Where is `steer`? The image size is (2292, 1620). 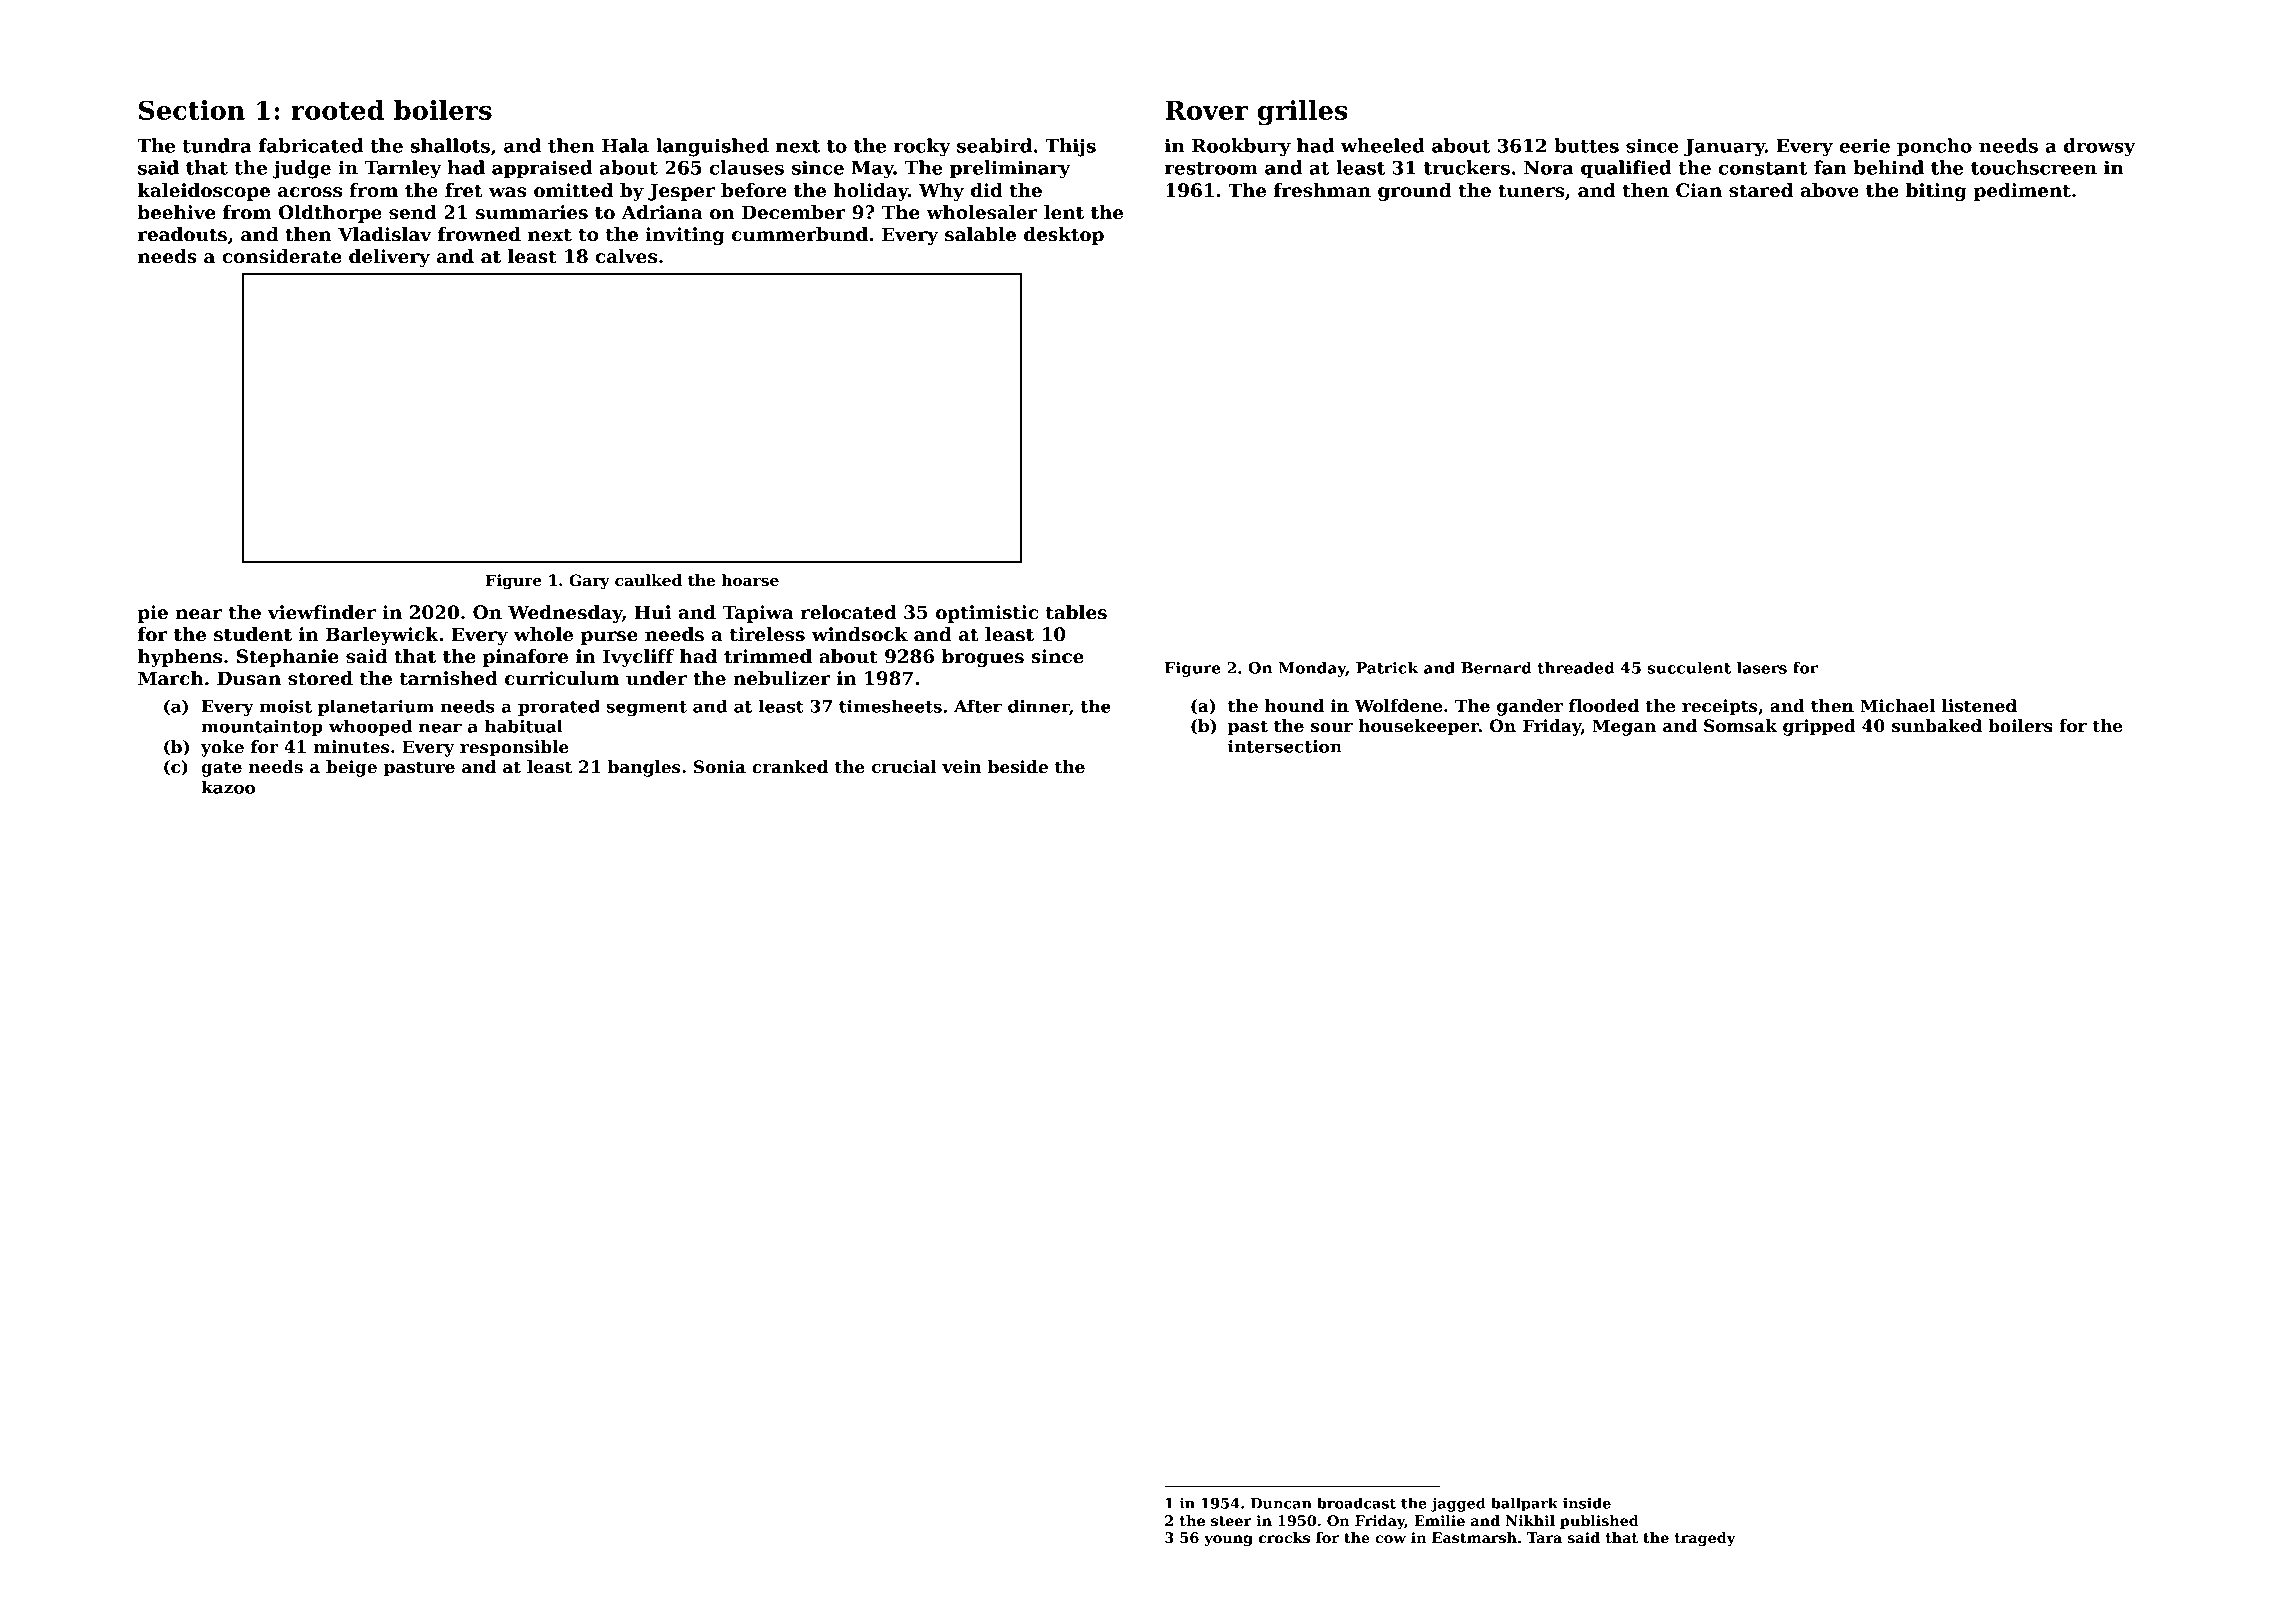 steer is located at coordinates (1231, 1521).
